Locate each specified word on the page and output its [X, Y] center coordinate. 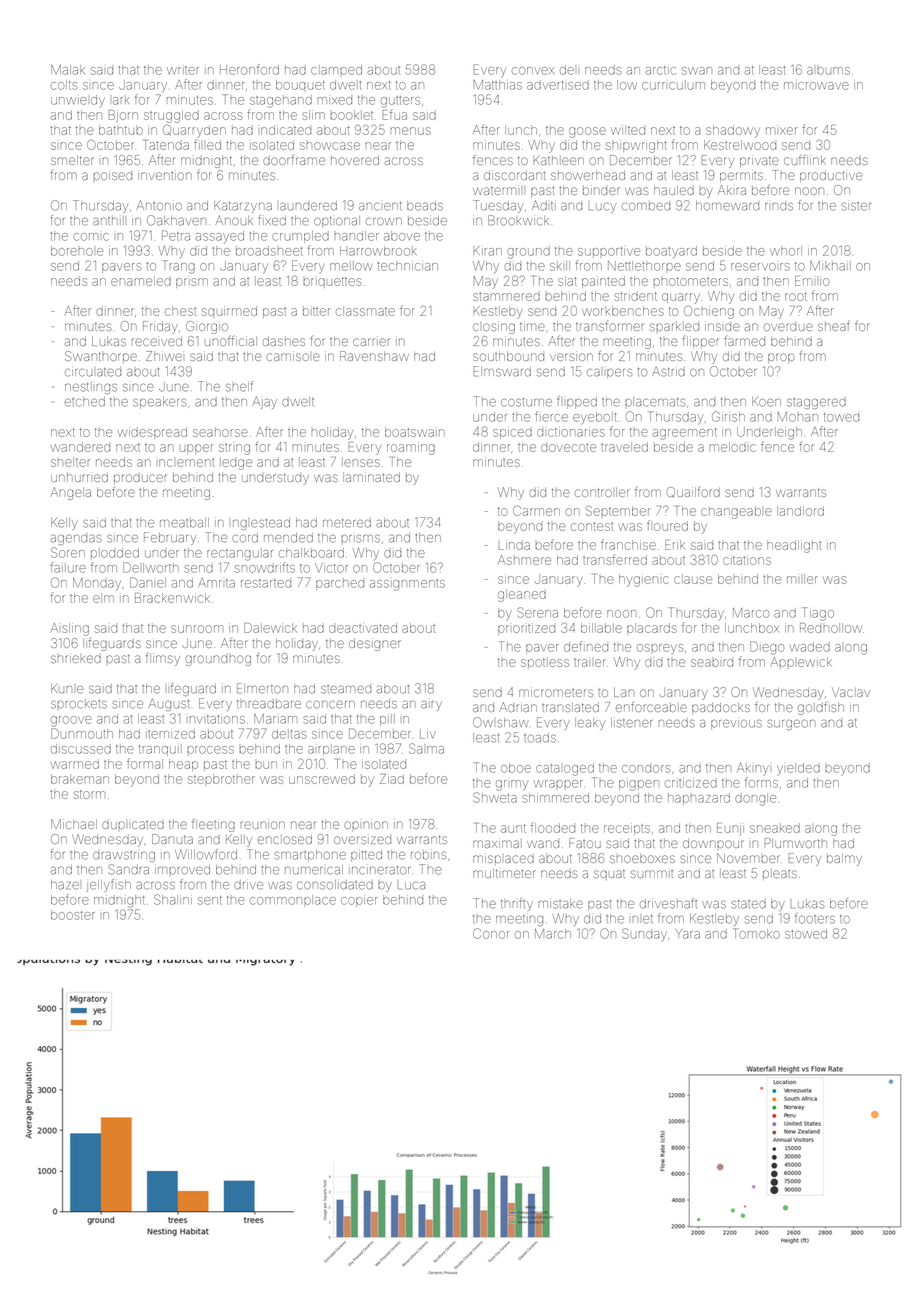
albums [828, 71]
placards [652, 629]
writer [183, 70]
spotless [545, 663]
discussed [81, 749]
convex [533, 71]
